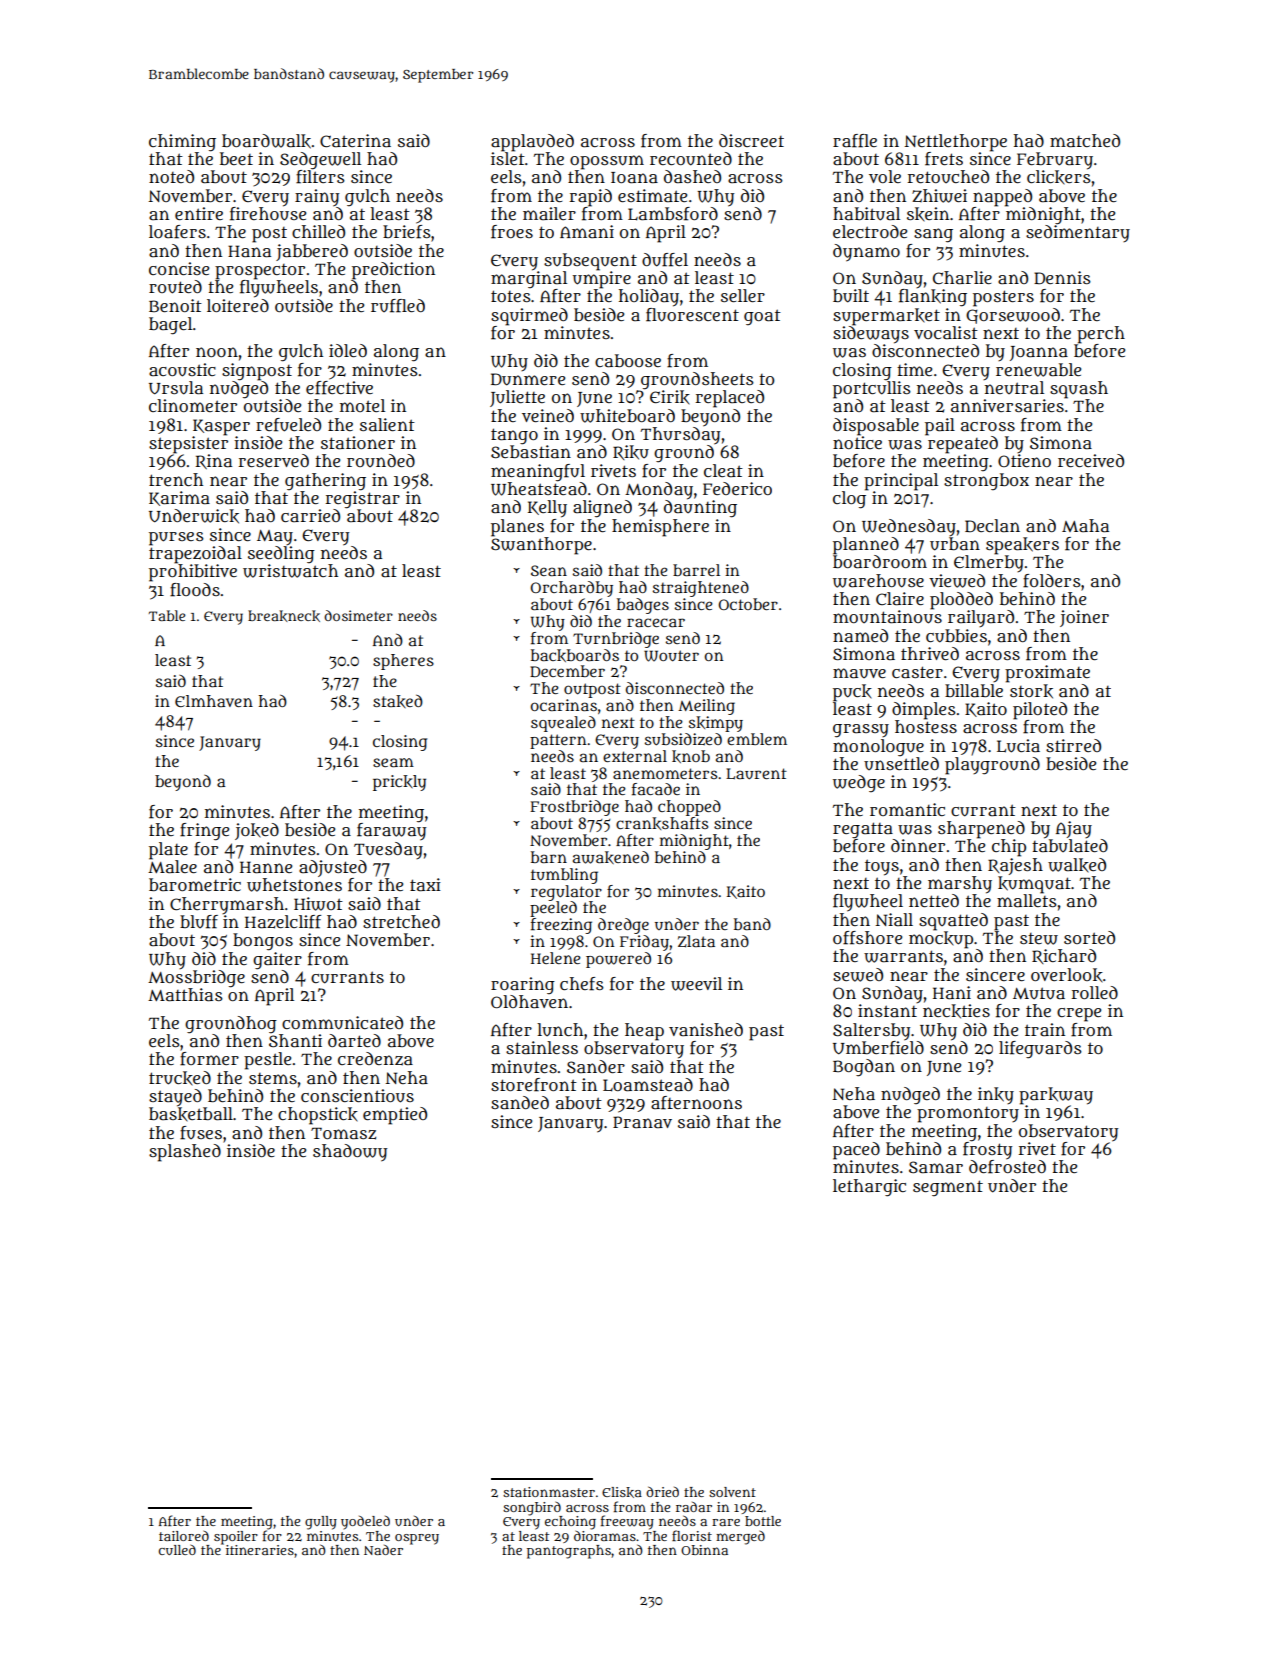  I want to click on matched, so click(1085, 140).
